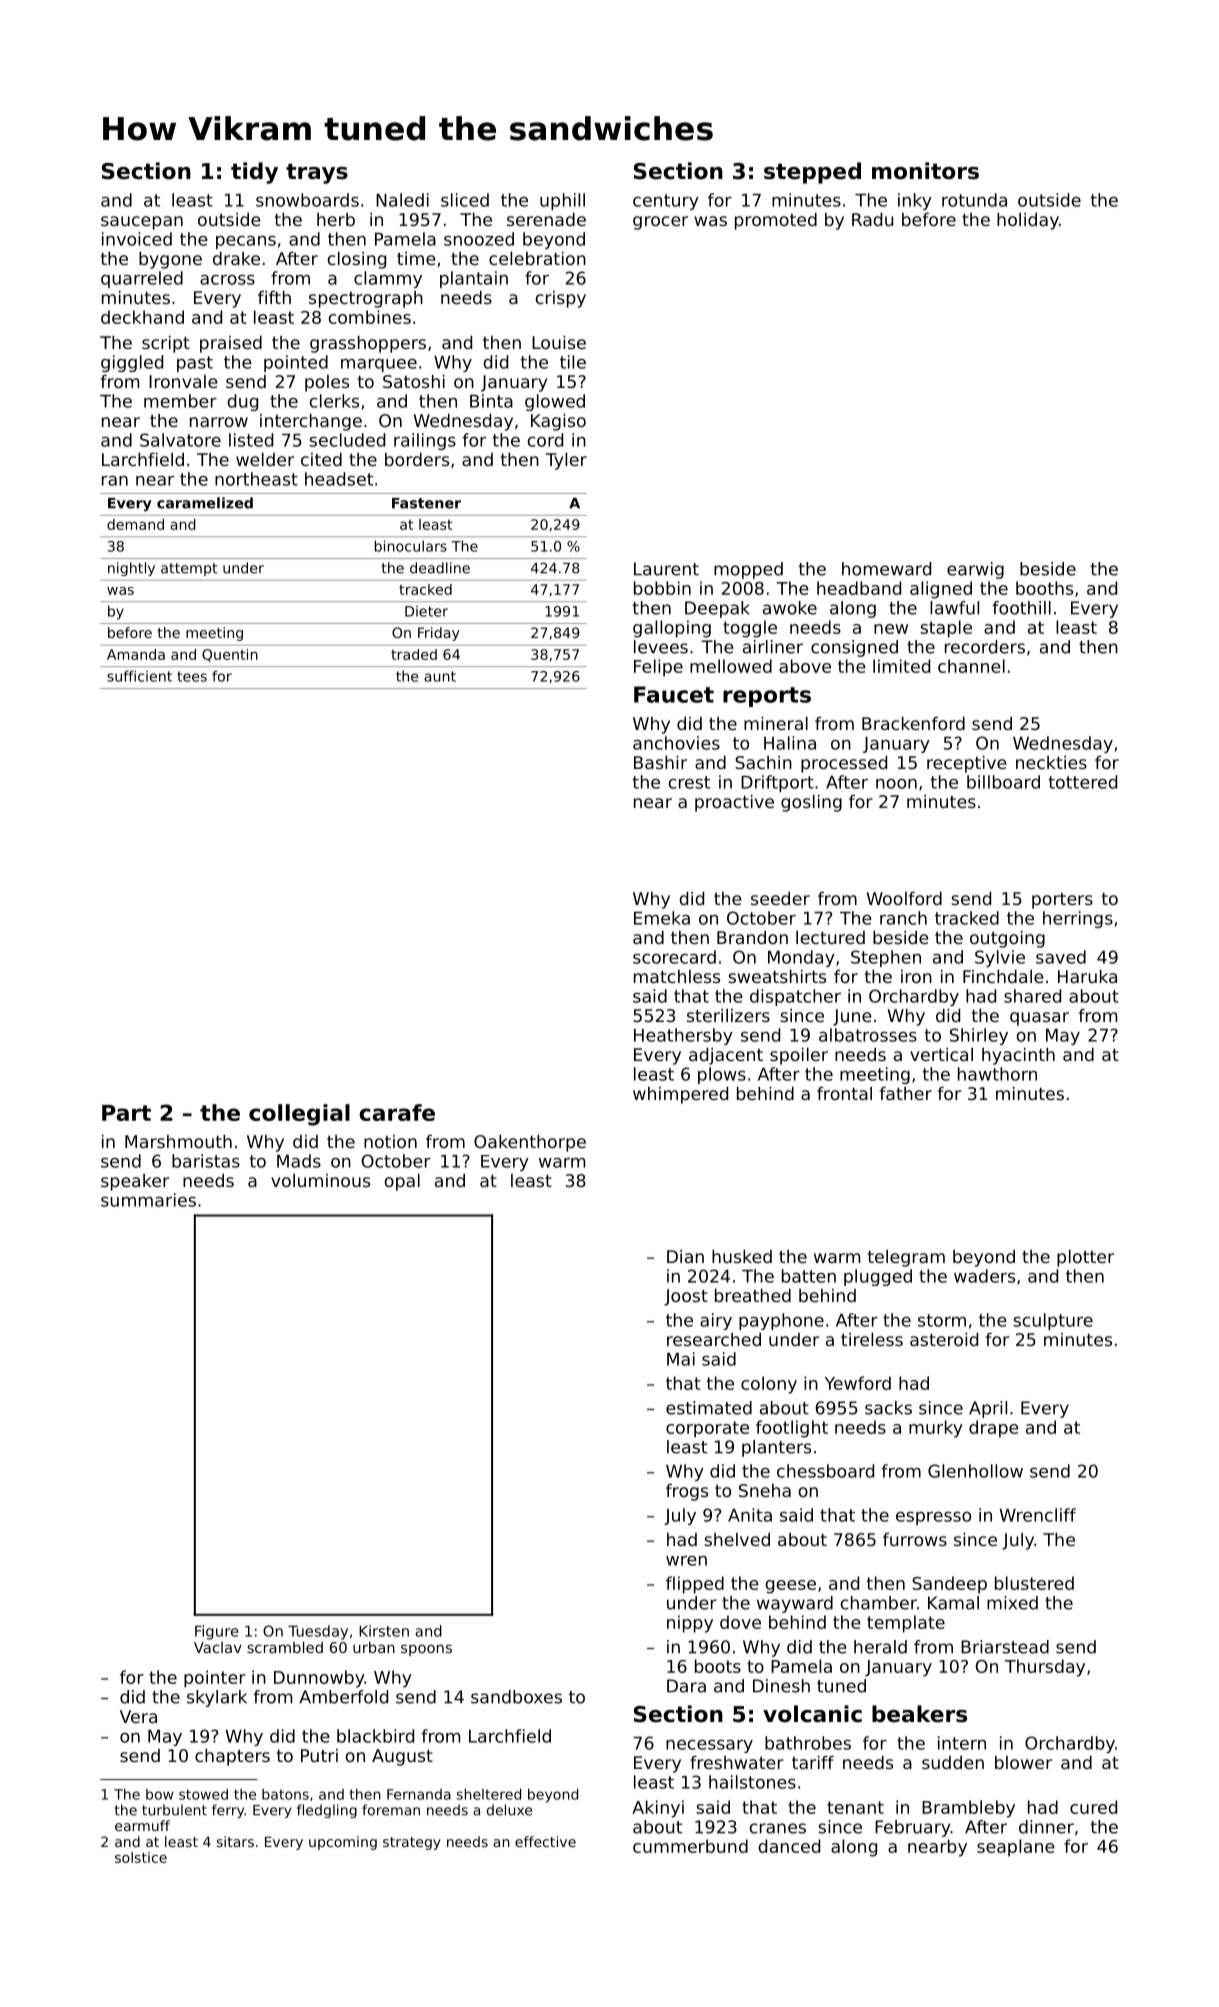 This page has height=2007, width=1219. I want to click on solstice, so click(141, 1857).
